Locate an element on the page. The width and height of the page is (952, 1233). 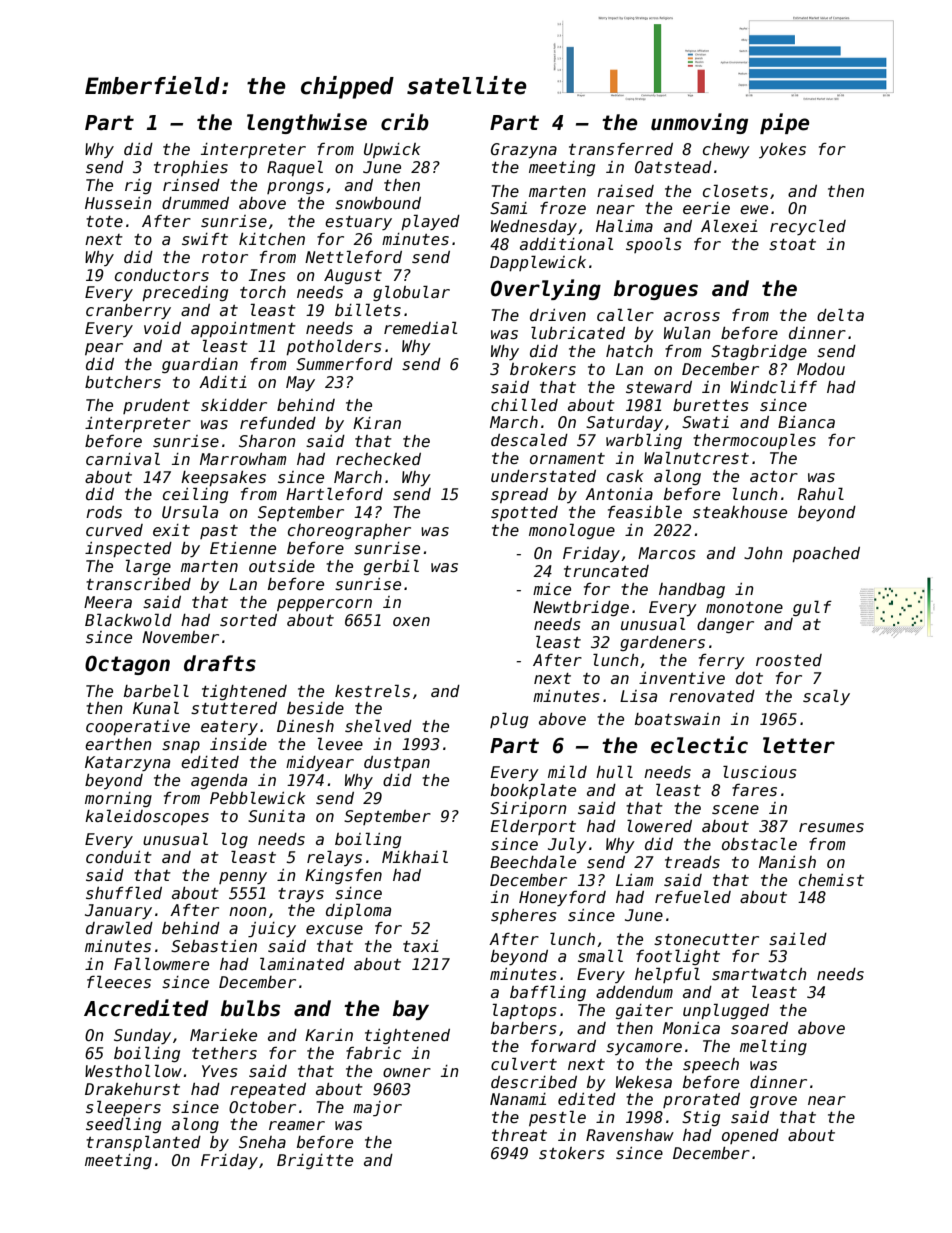
trophies is located at coordinates (191, 168).
